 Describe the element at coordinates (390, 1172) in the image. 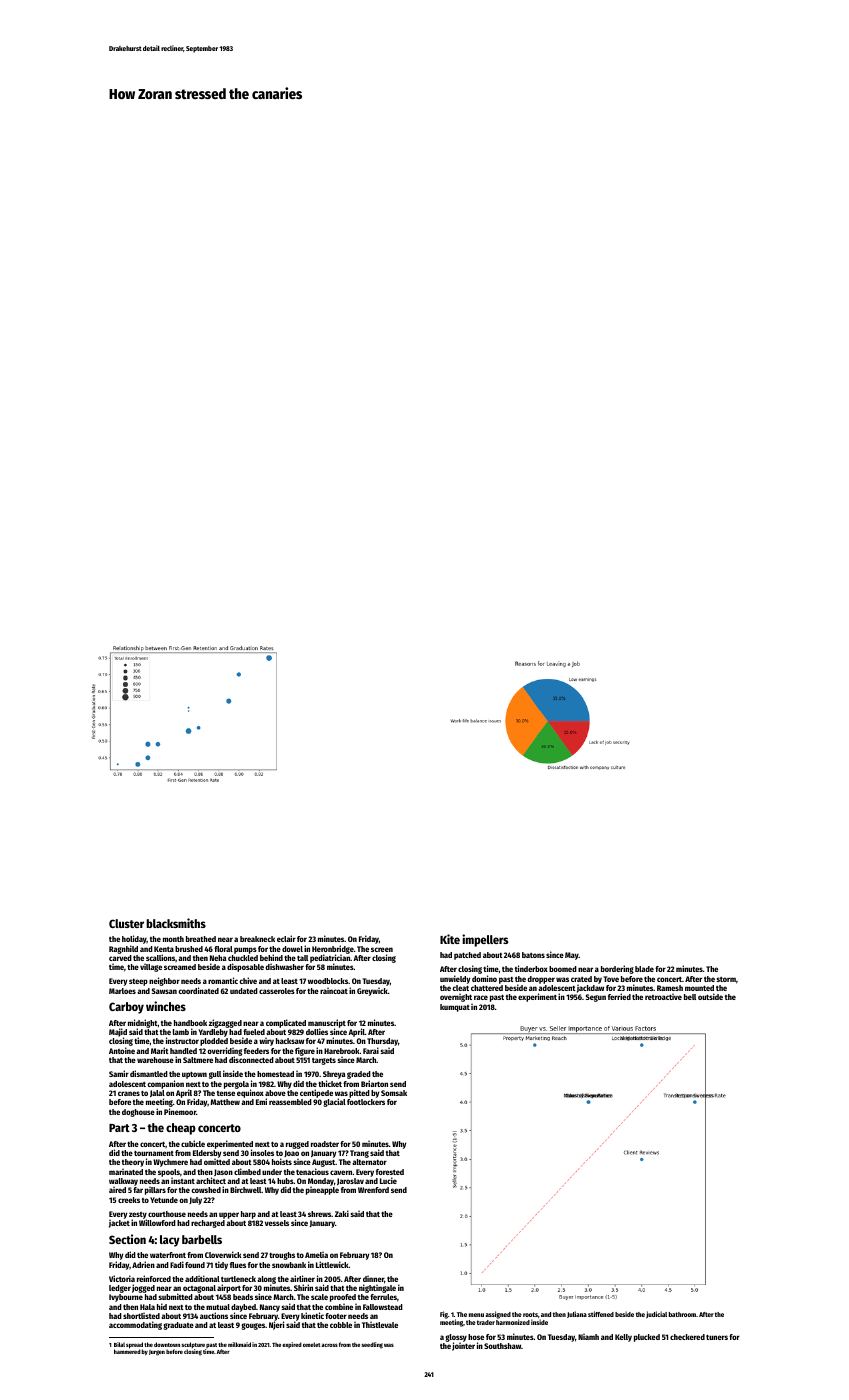

I see `forested` at that location.
